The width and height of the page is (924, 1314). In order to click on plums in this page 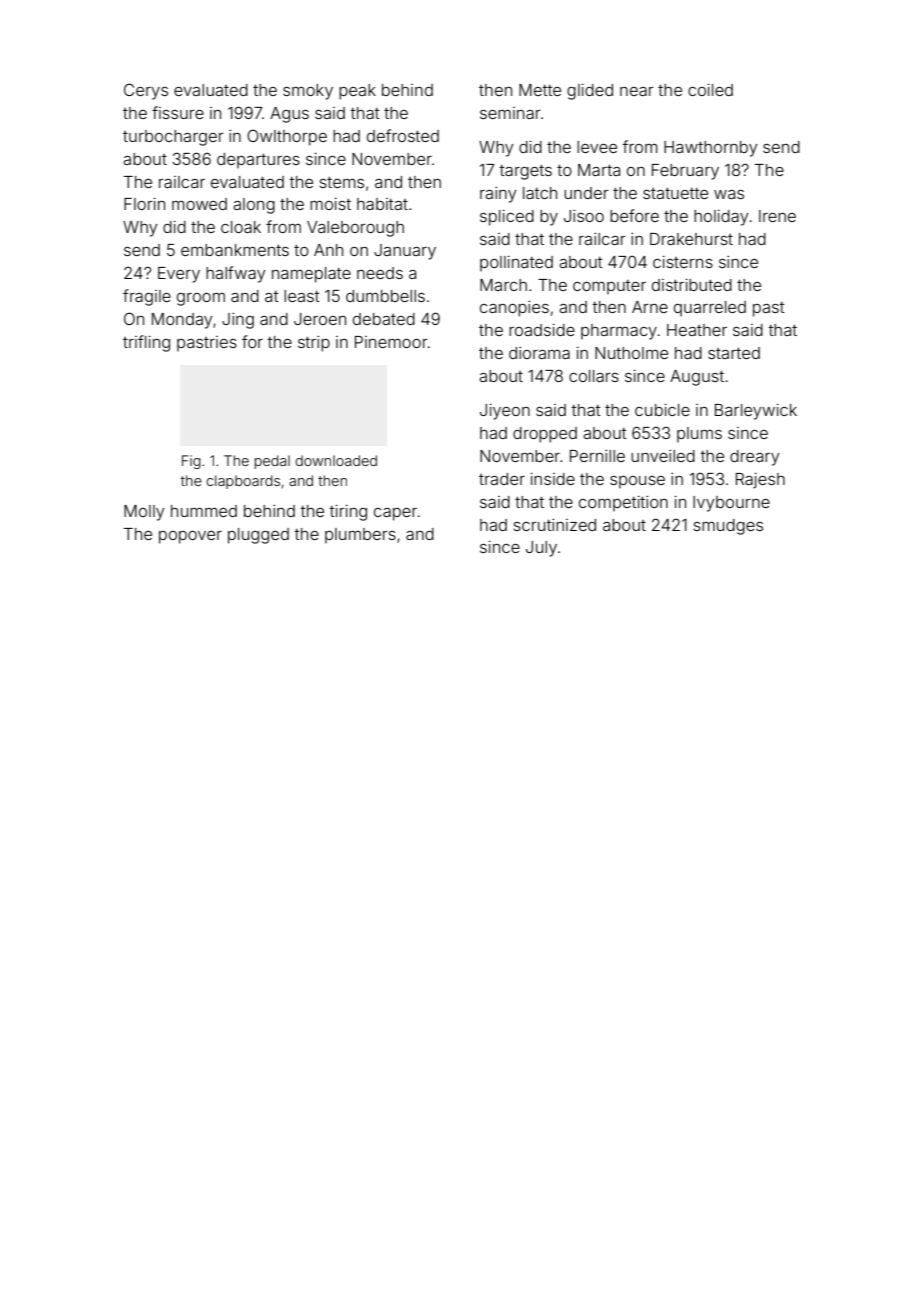, I will do `click(699, 435)`.
